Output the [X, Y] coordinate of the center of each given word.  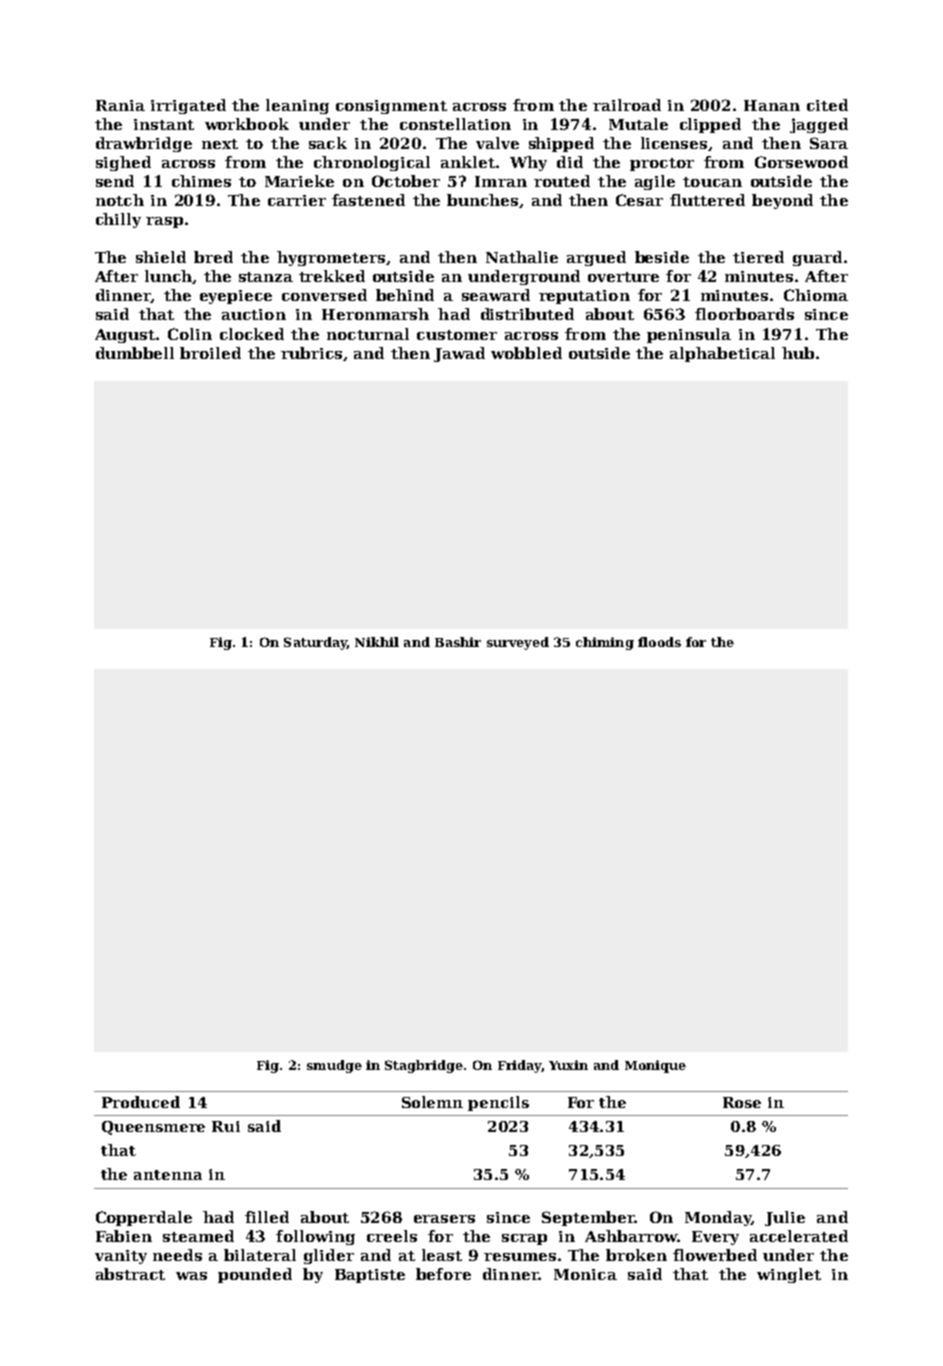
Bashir [458, 642]
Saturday [315, 643]
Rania [120, 105]
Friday [519, 1066]
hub [798, 353]
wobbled [526, 353]
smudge [334, 1066]
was [191, 1276]
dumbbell [135, 353]
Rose [742, 1102]
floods [659, 642]
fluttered [707, 200]
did [570, 162]
